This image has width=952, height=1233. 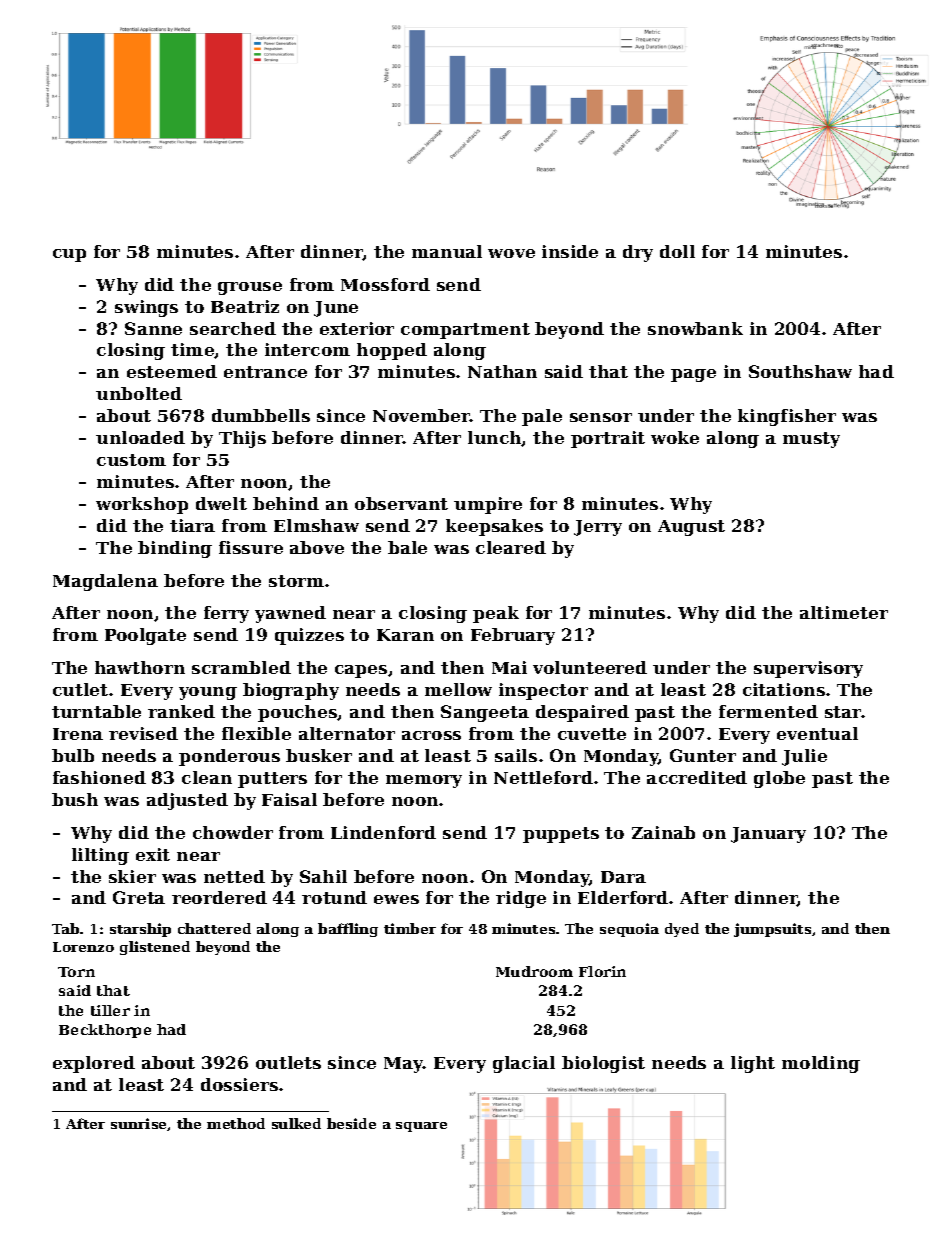 I want to click on doll, so click(x=677, y=251).
